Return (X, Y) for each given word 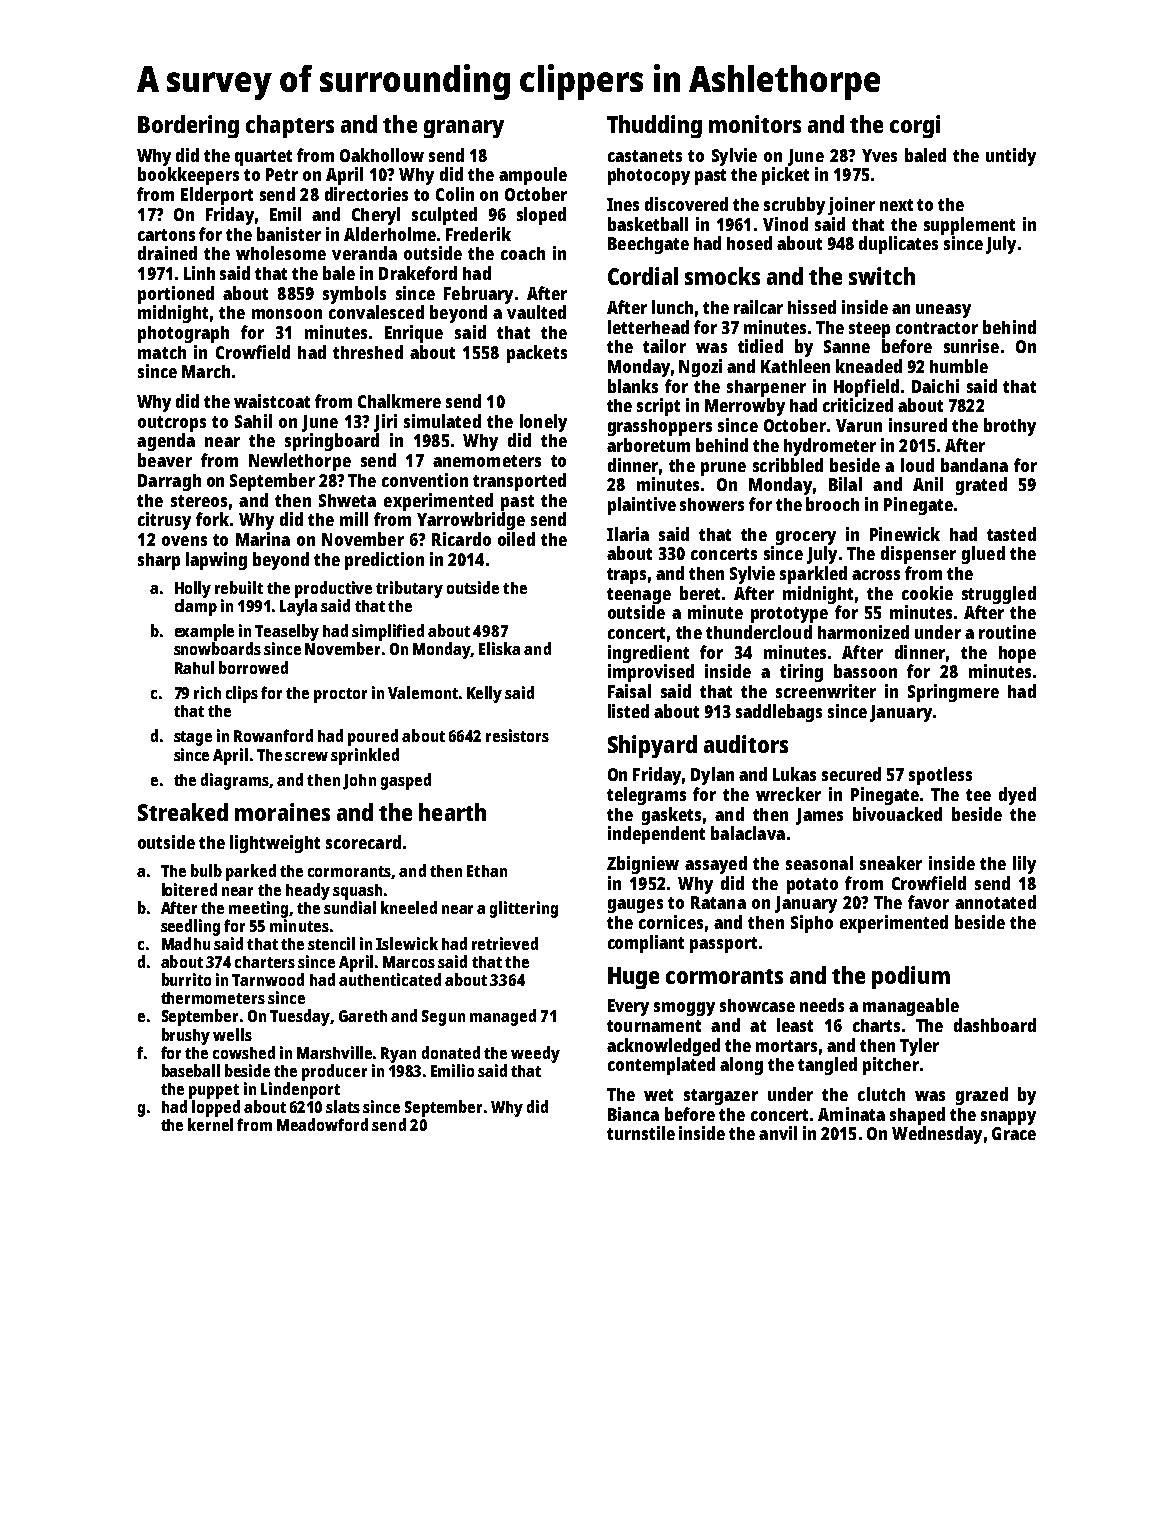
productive (333, 589)
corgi (915, 126)
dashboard (995, 1025)
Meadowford (322, 1124)
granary (464, 129)
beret (700, 593)
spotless (940, 776)
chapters (290, 126)
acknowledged (663, 1047)
